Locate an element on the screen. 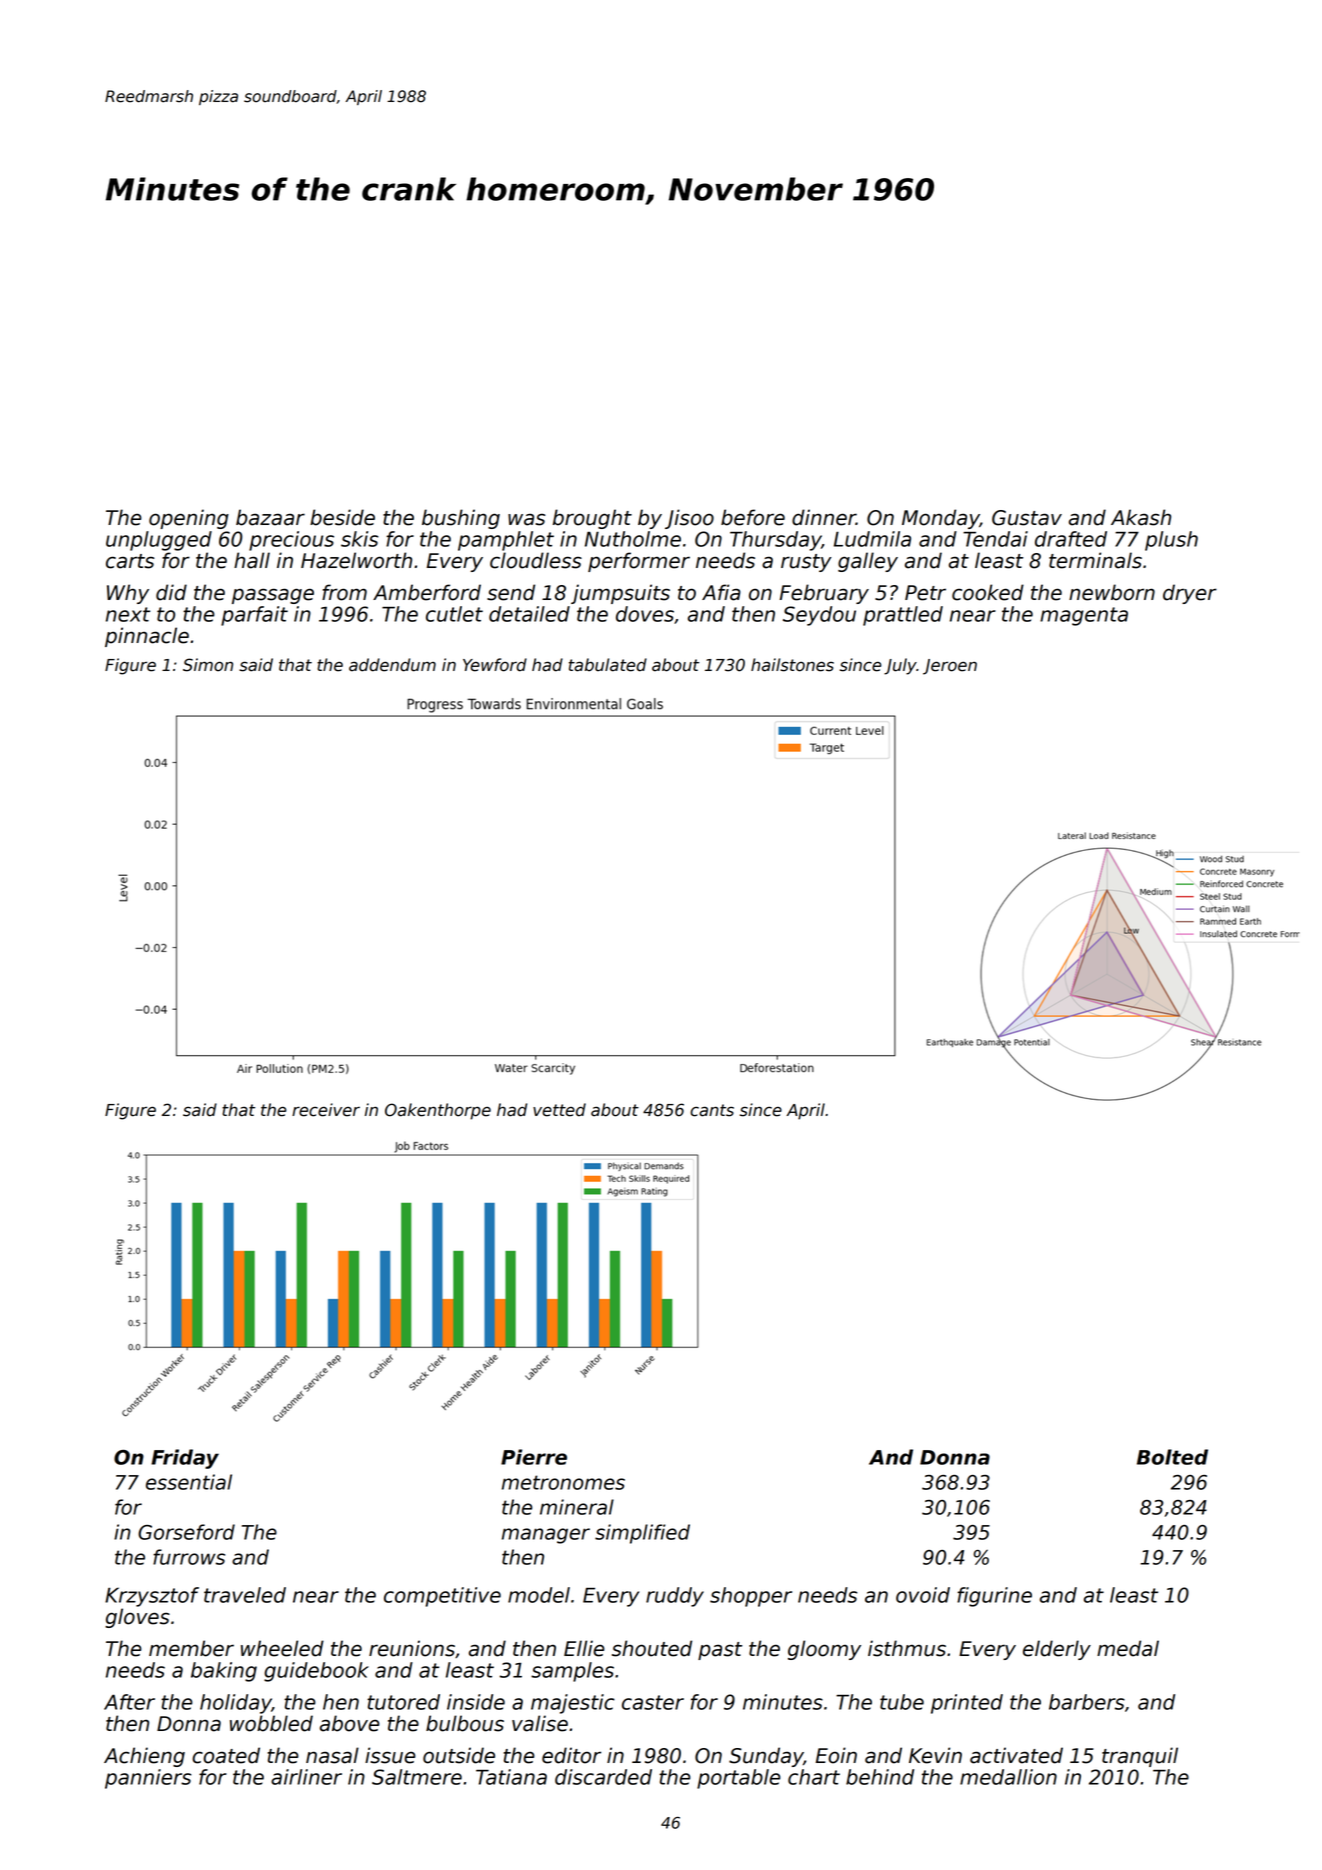 The height and width of the screenshot is (1870, 1322). cants is located at coordinates (712, 1110).
